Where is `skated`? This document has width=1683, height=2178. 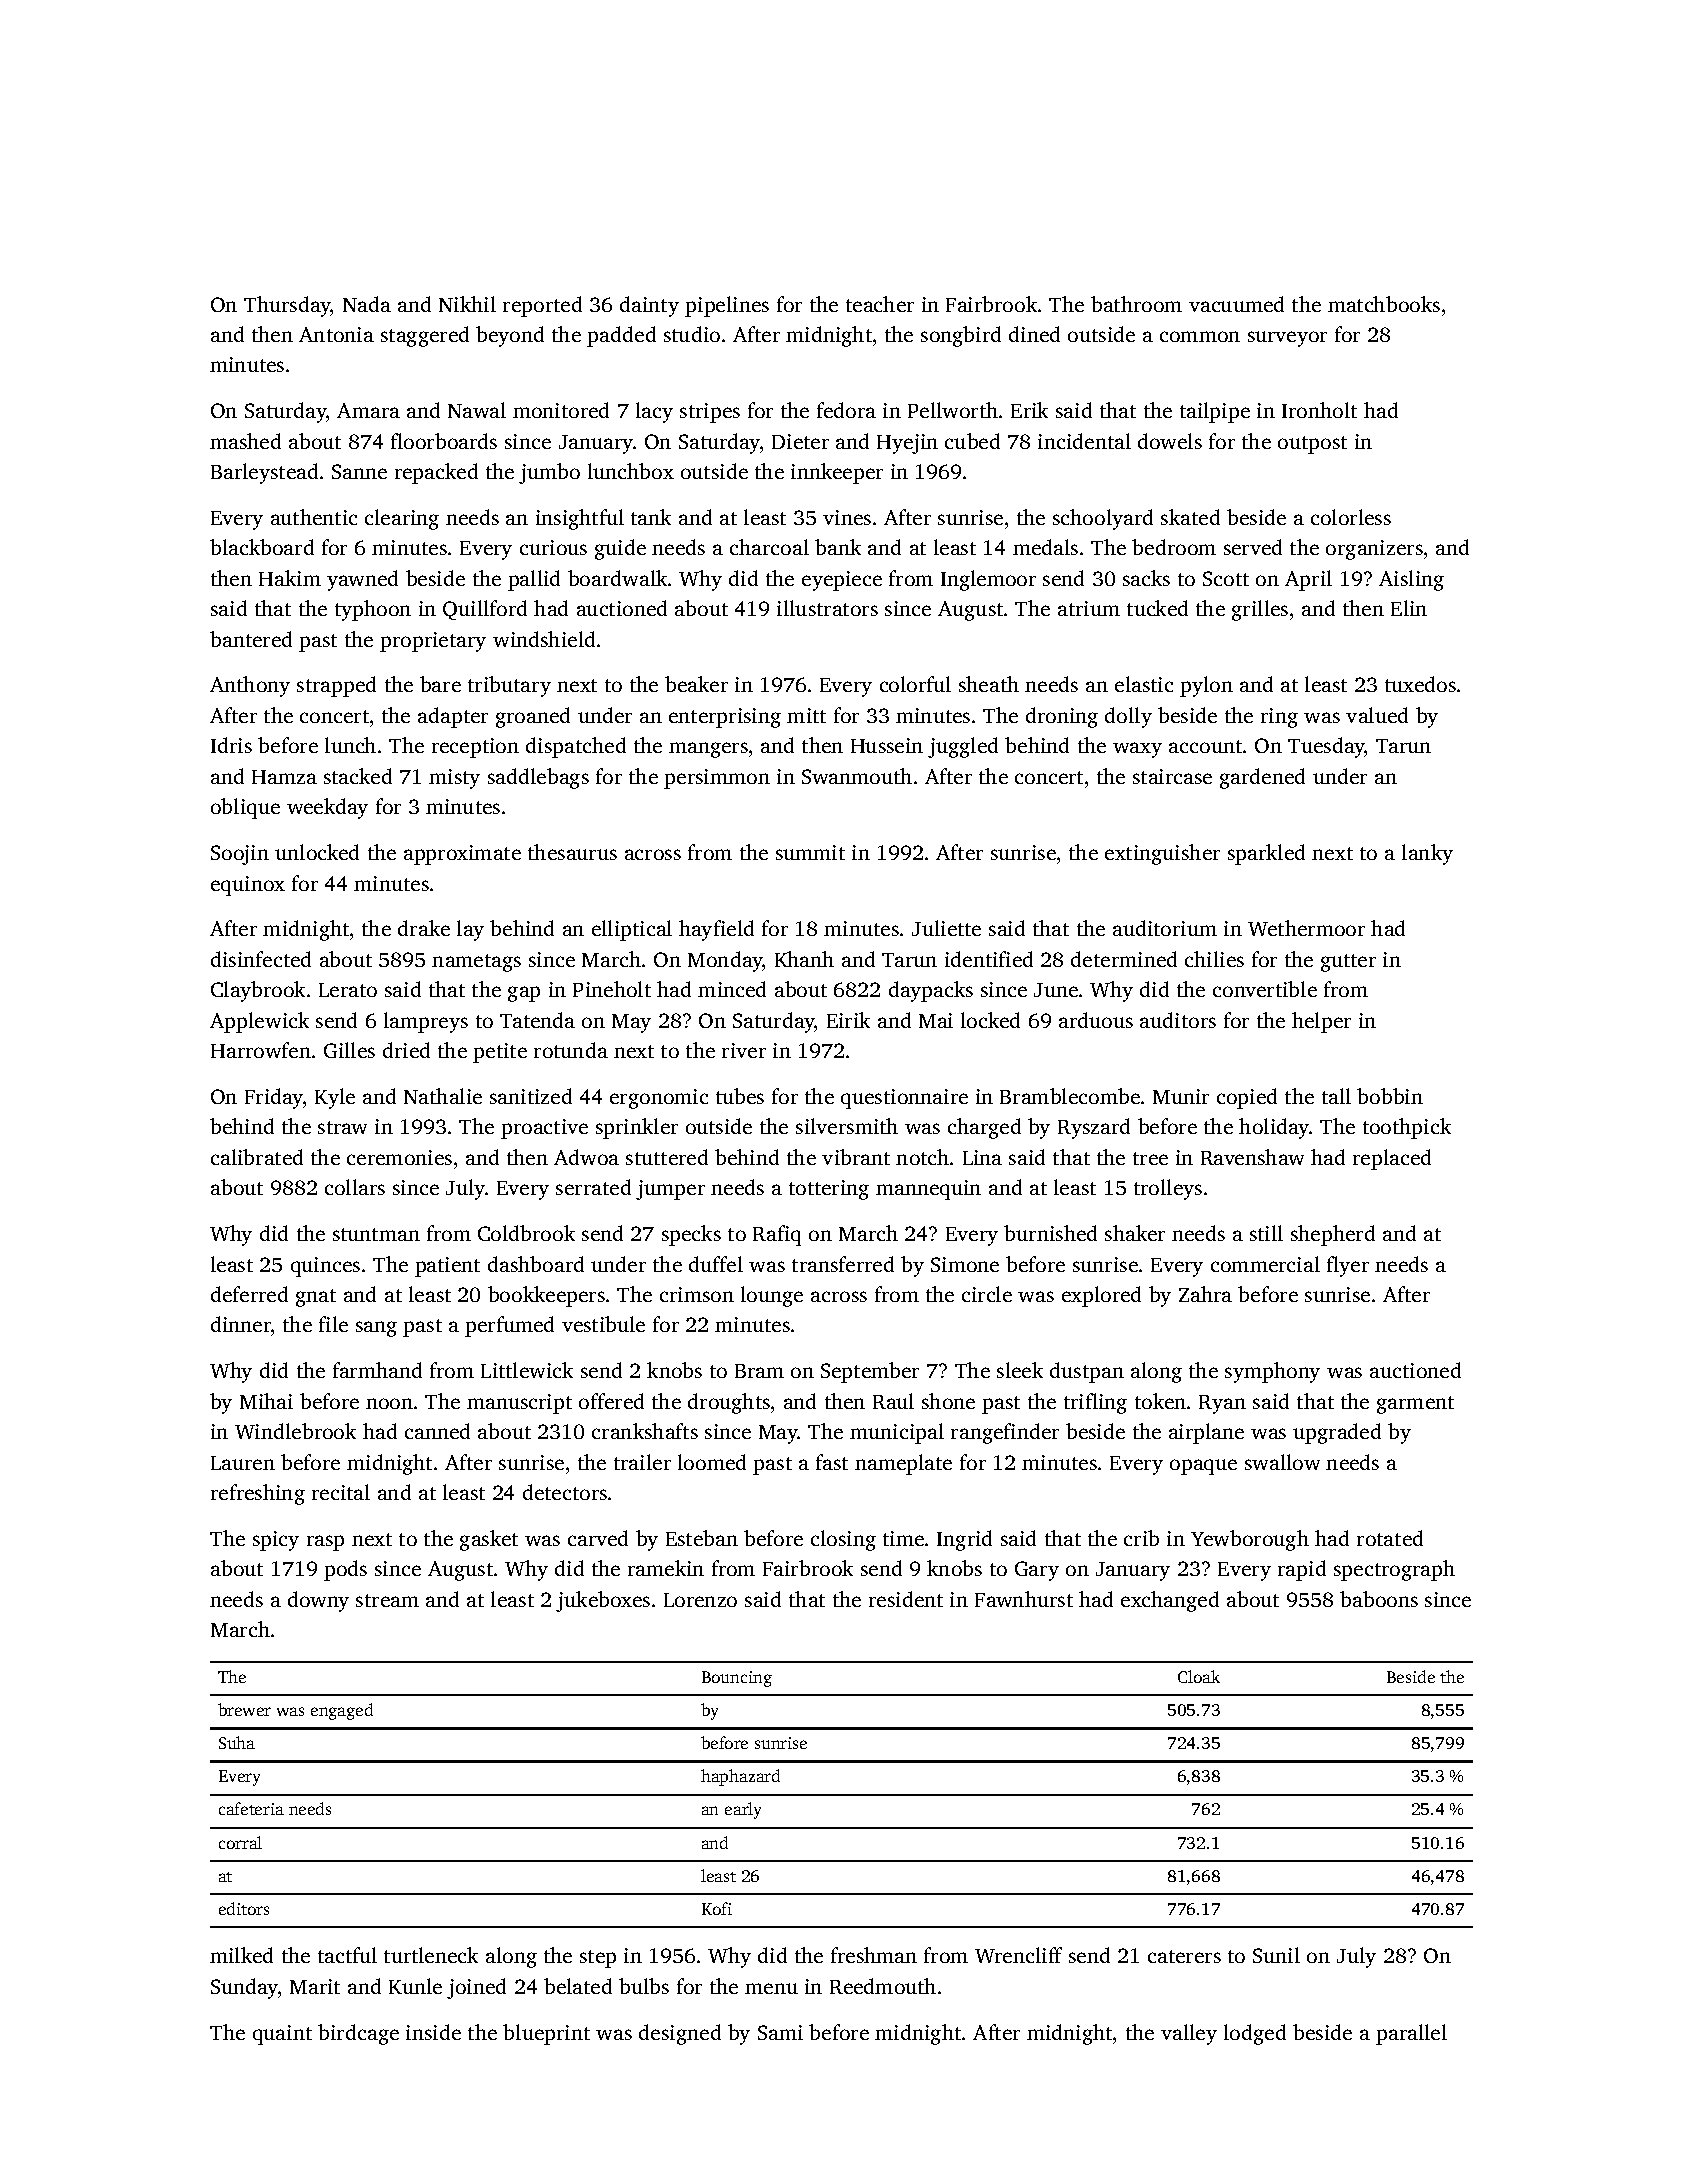
skated is located at coordinates (1190, 517).
